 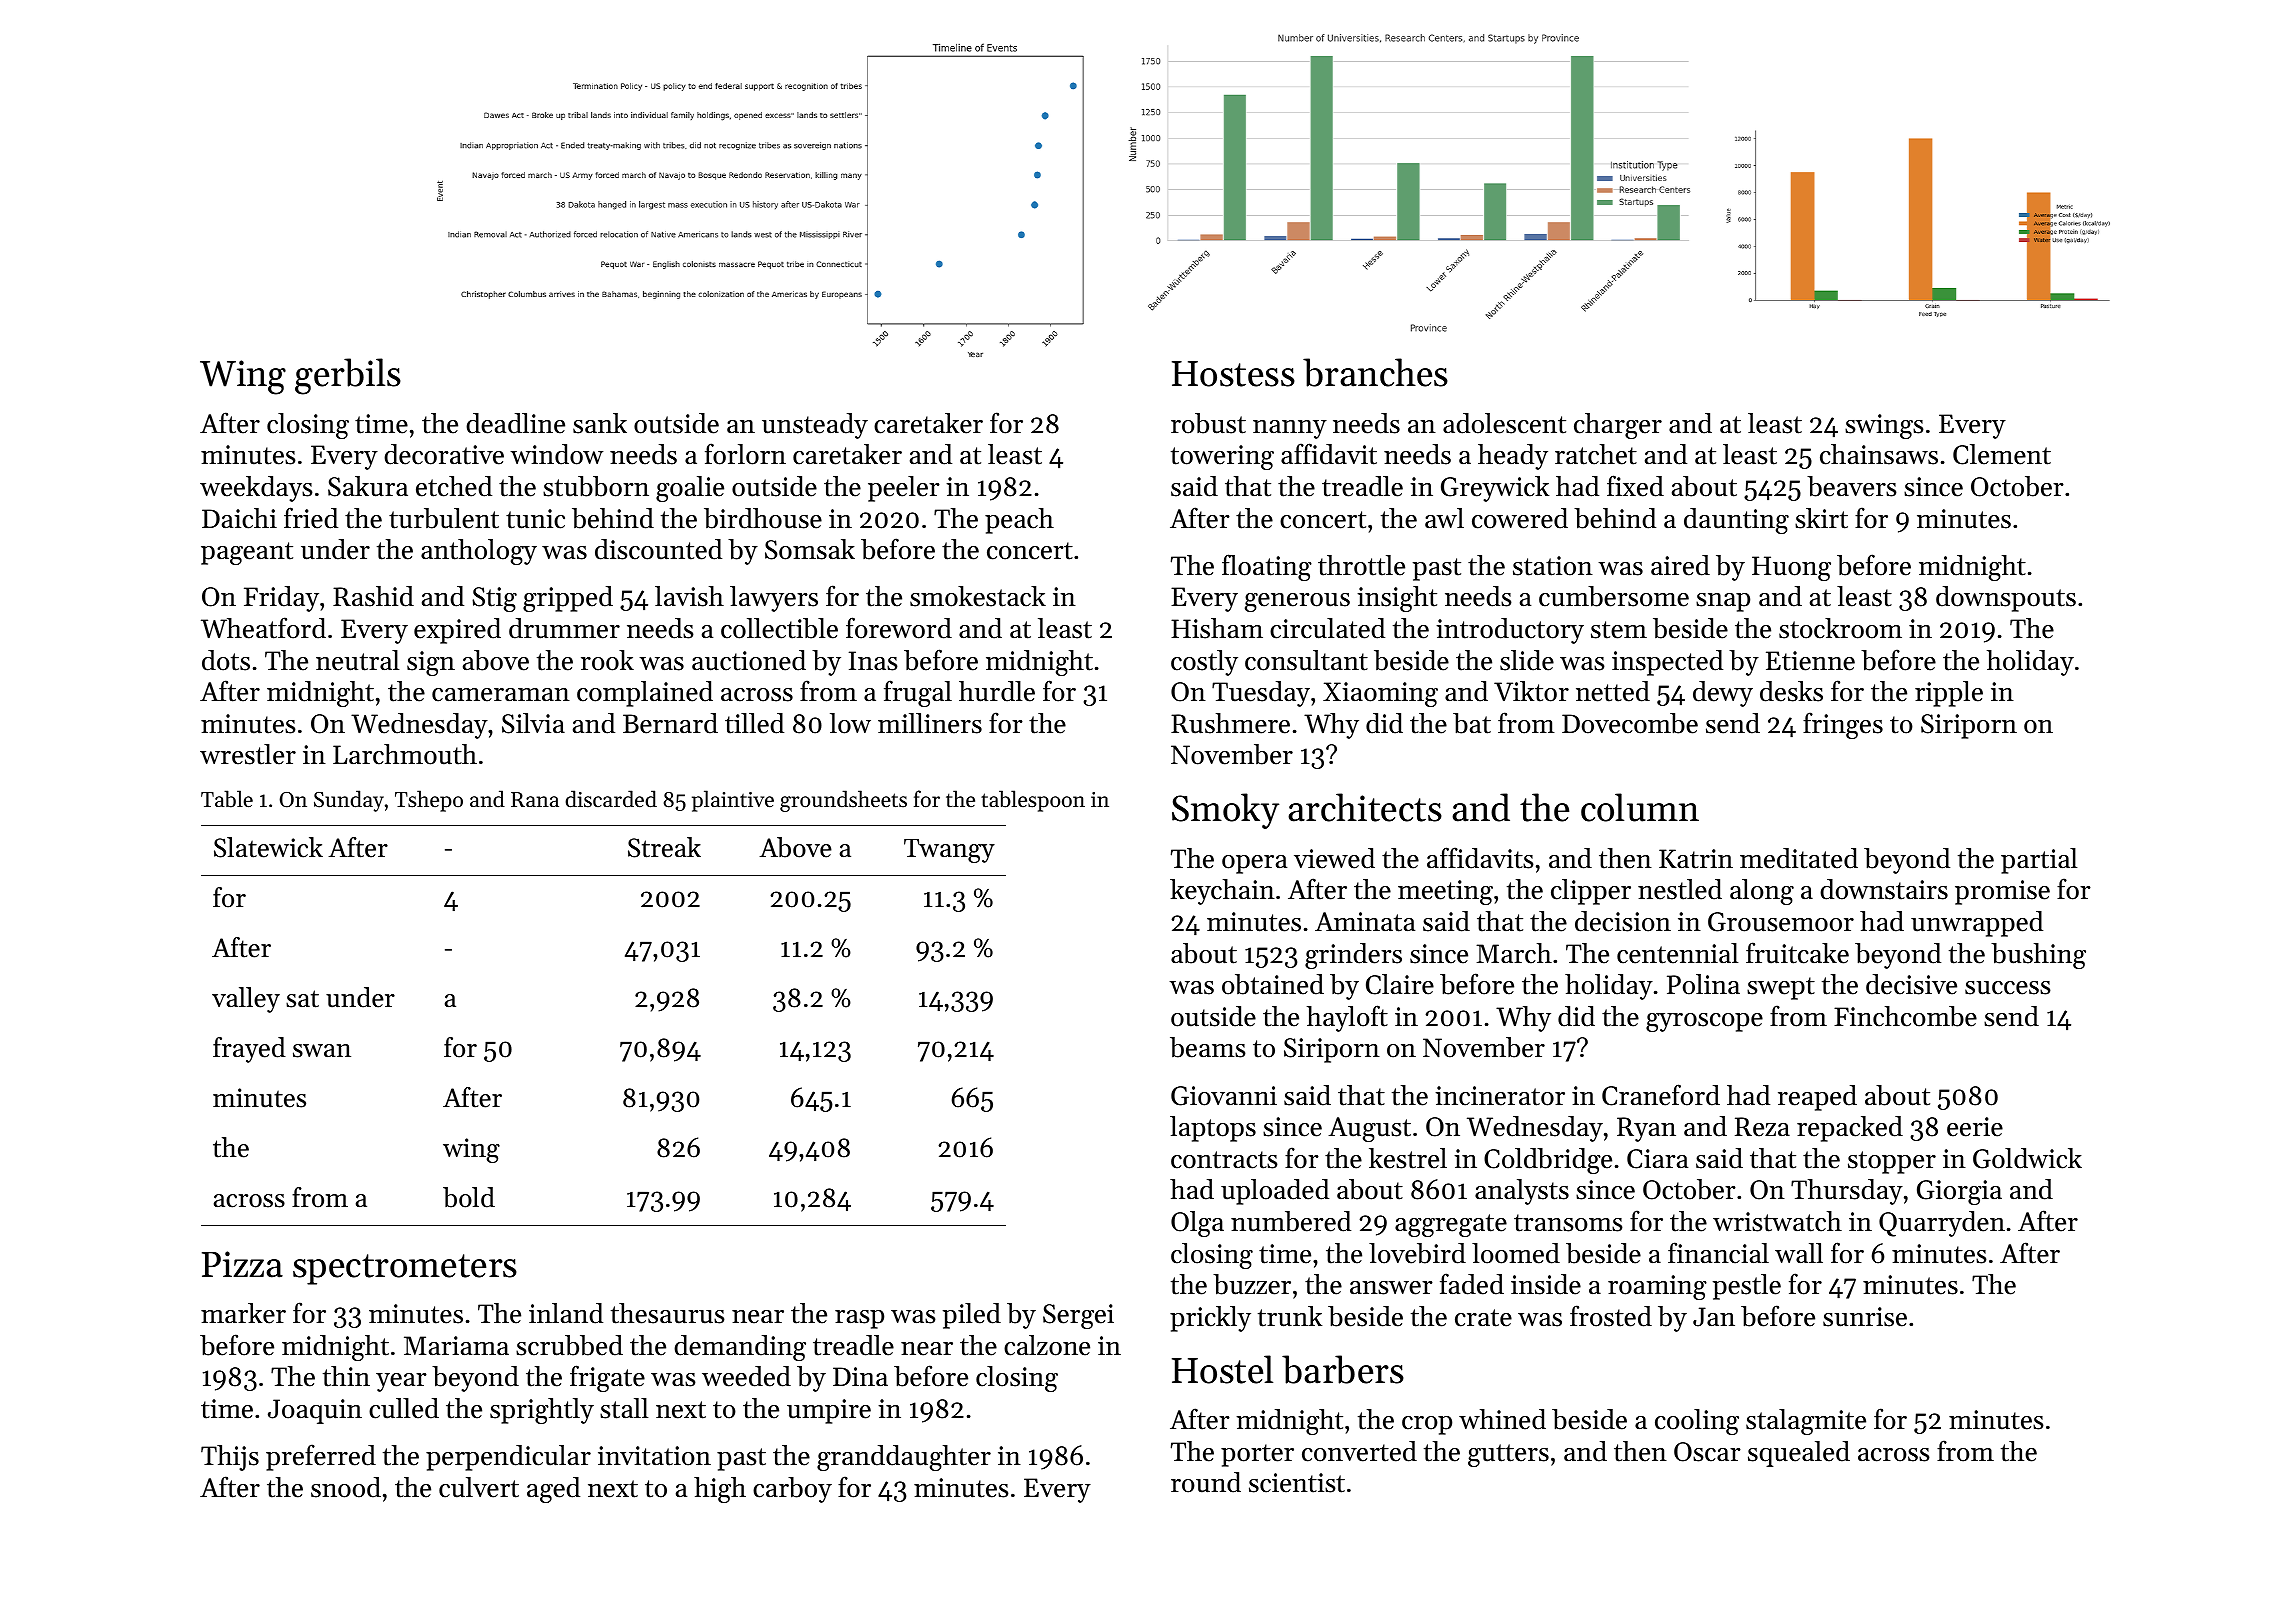 What do you see at coordinates (1791, 568) in the screenshot?
I see `Huong` at bounding box center [1791, 568].
